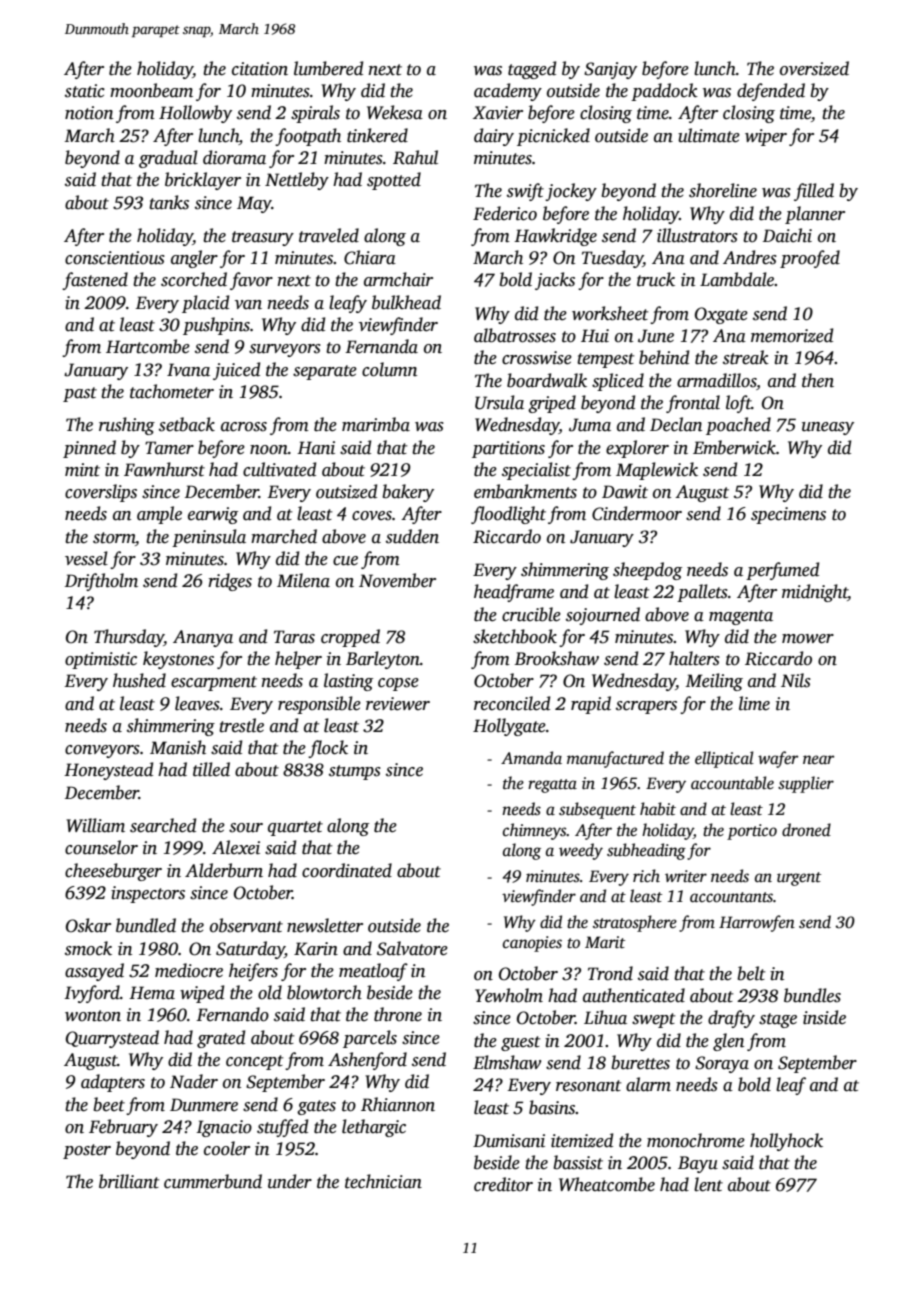  I want to click on vessel, so click(86, 558).
